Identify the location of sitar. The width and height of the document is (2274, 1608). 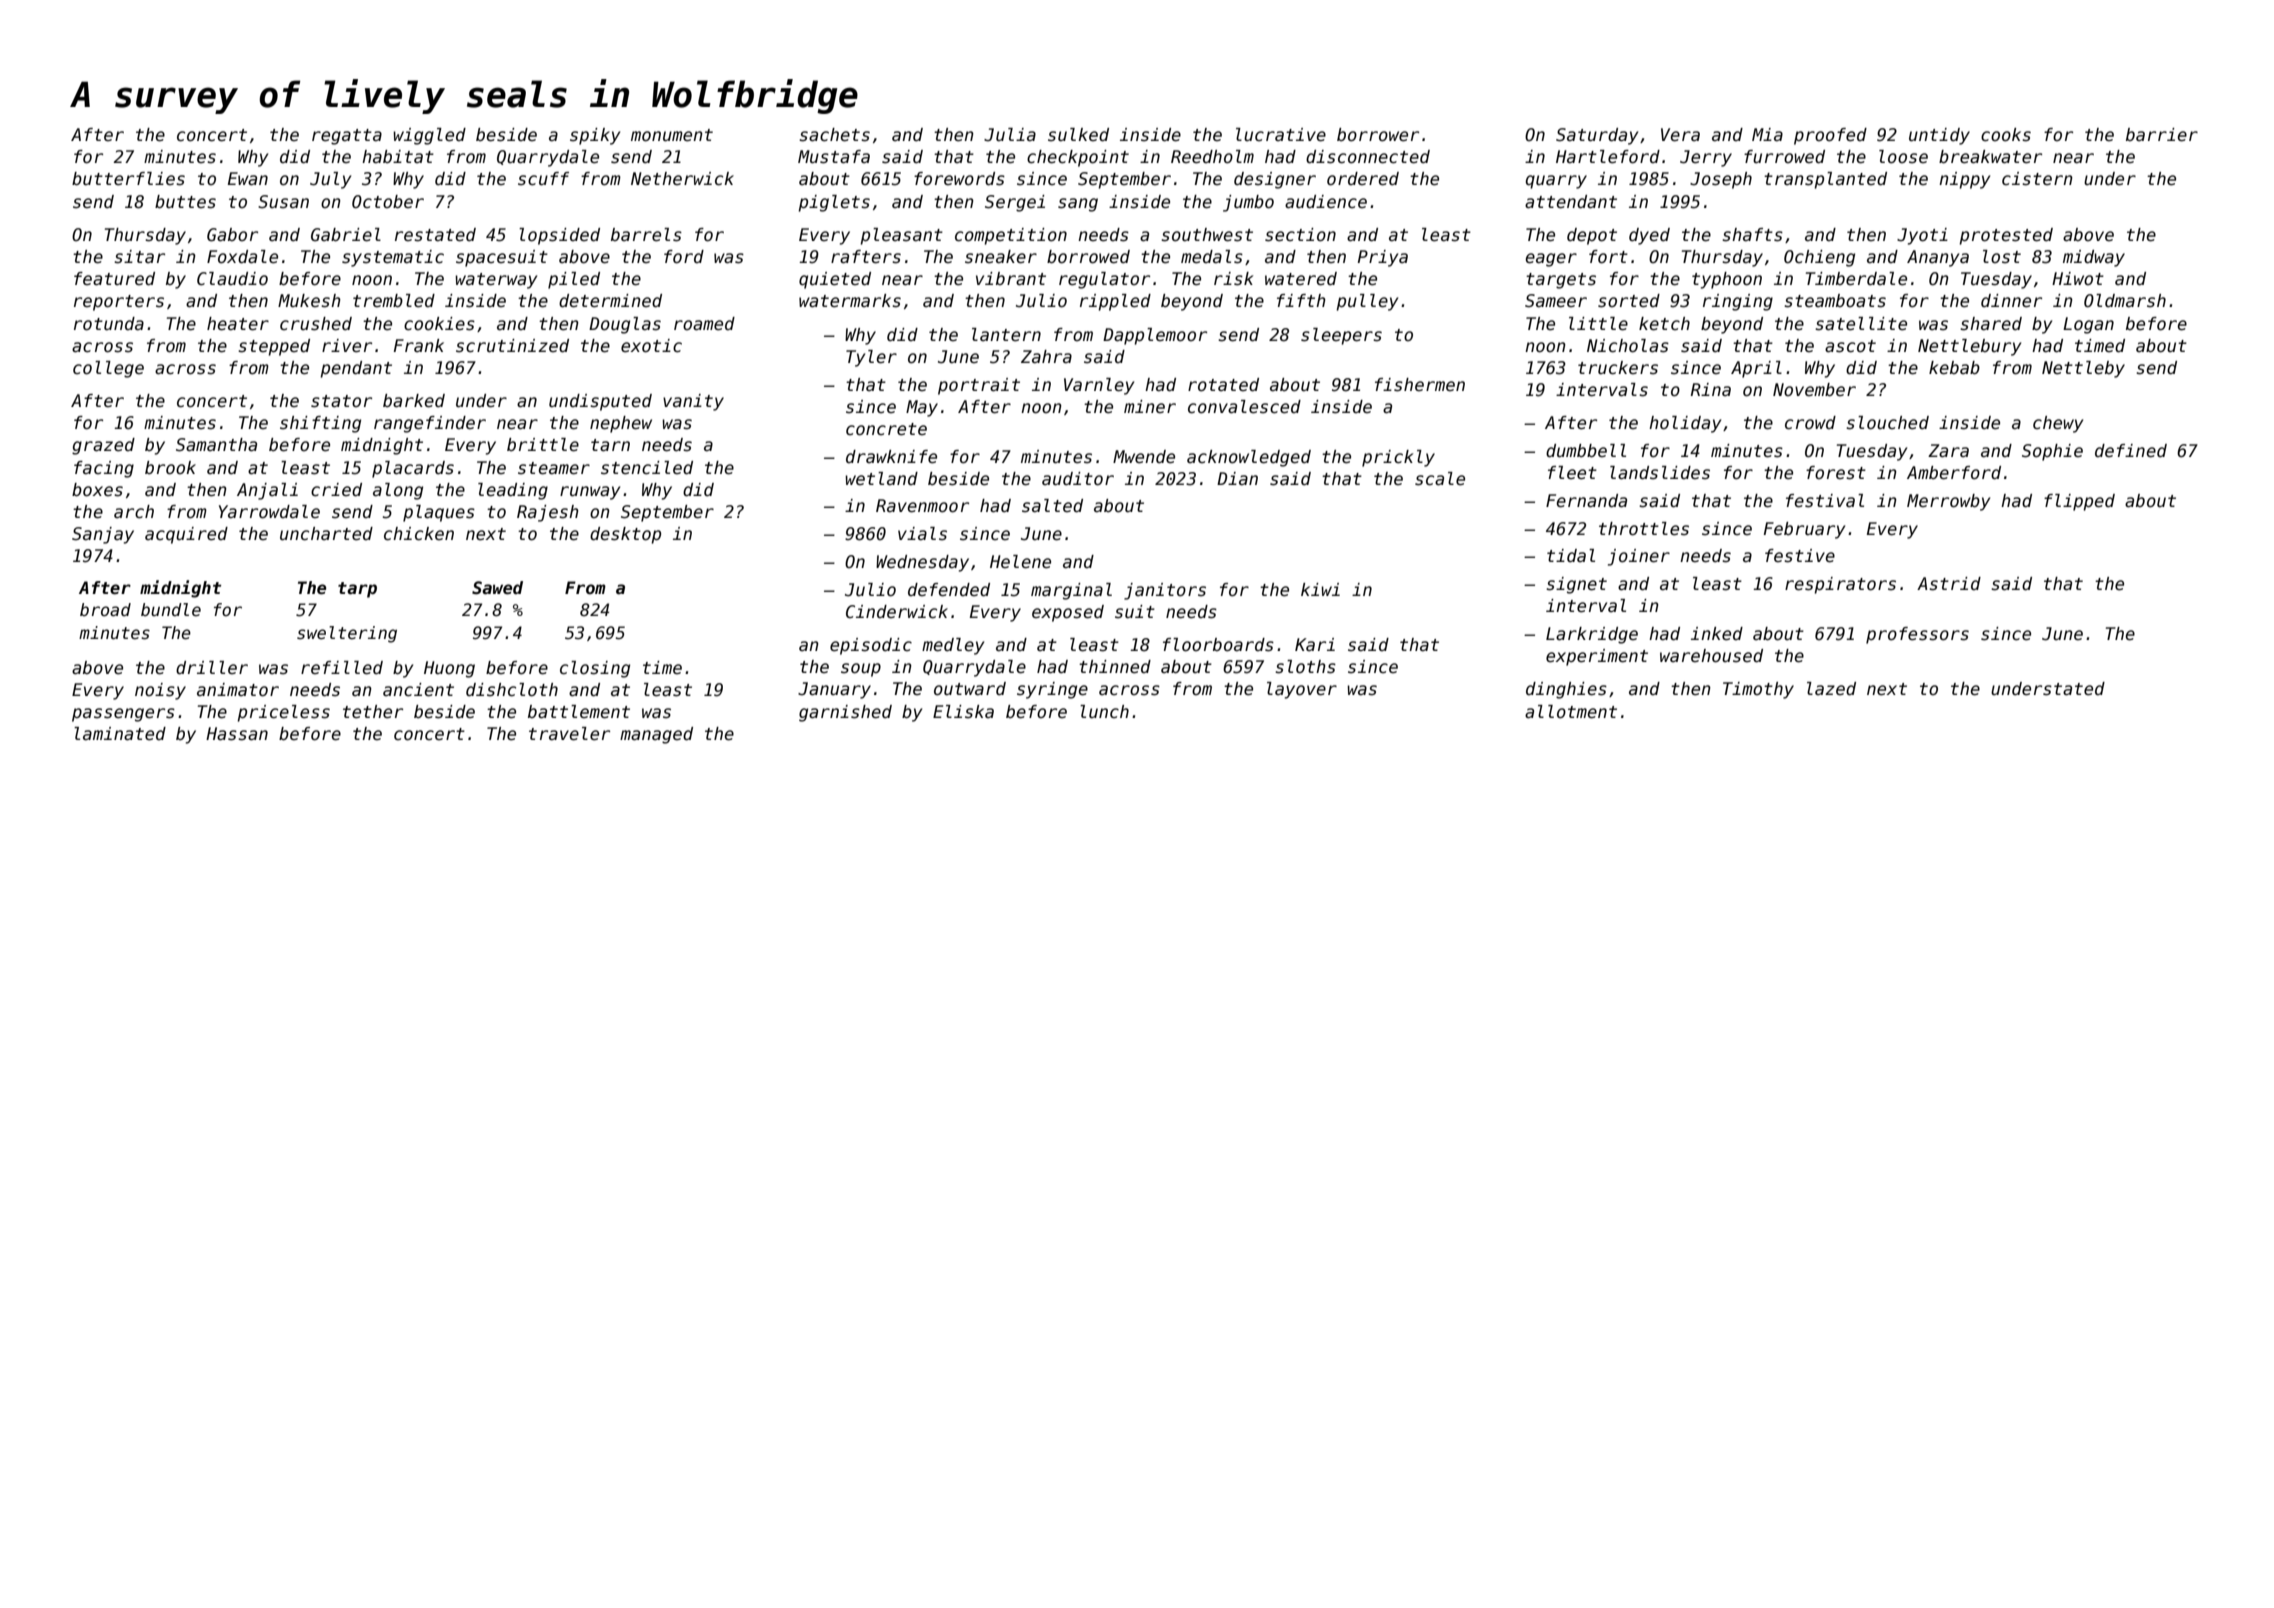
(139, 257).
